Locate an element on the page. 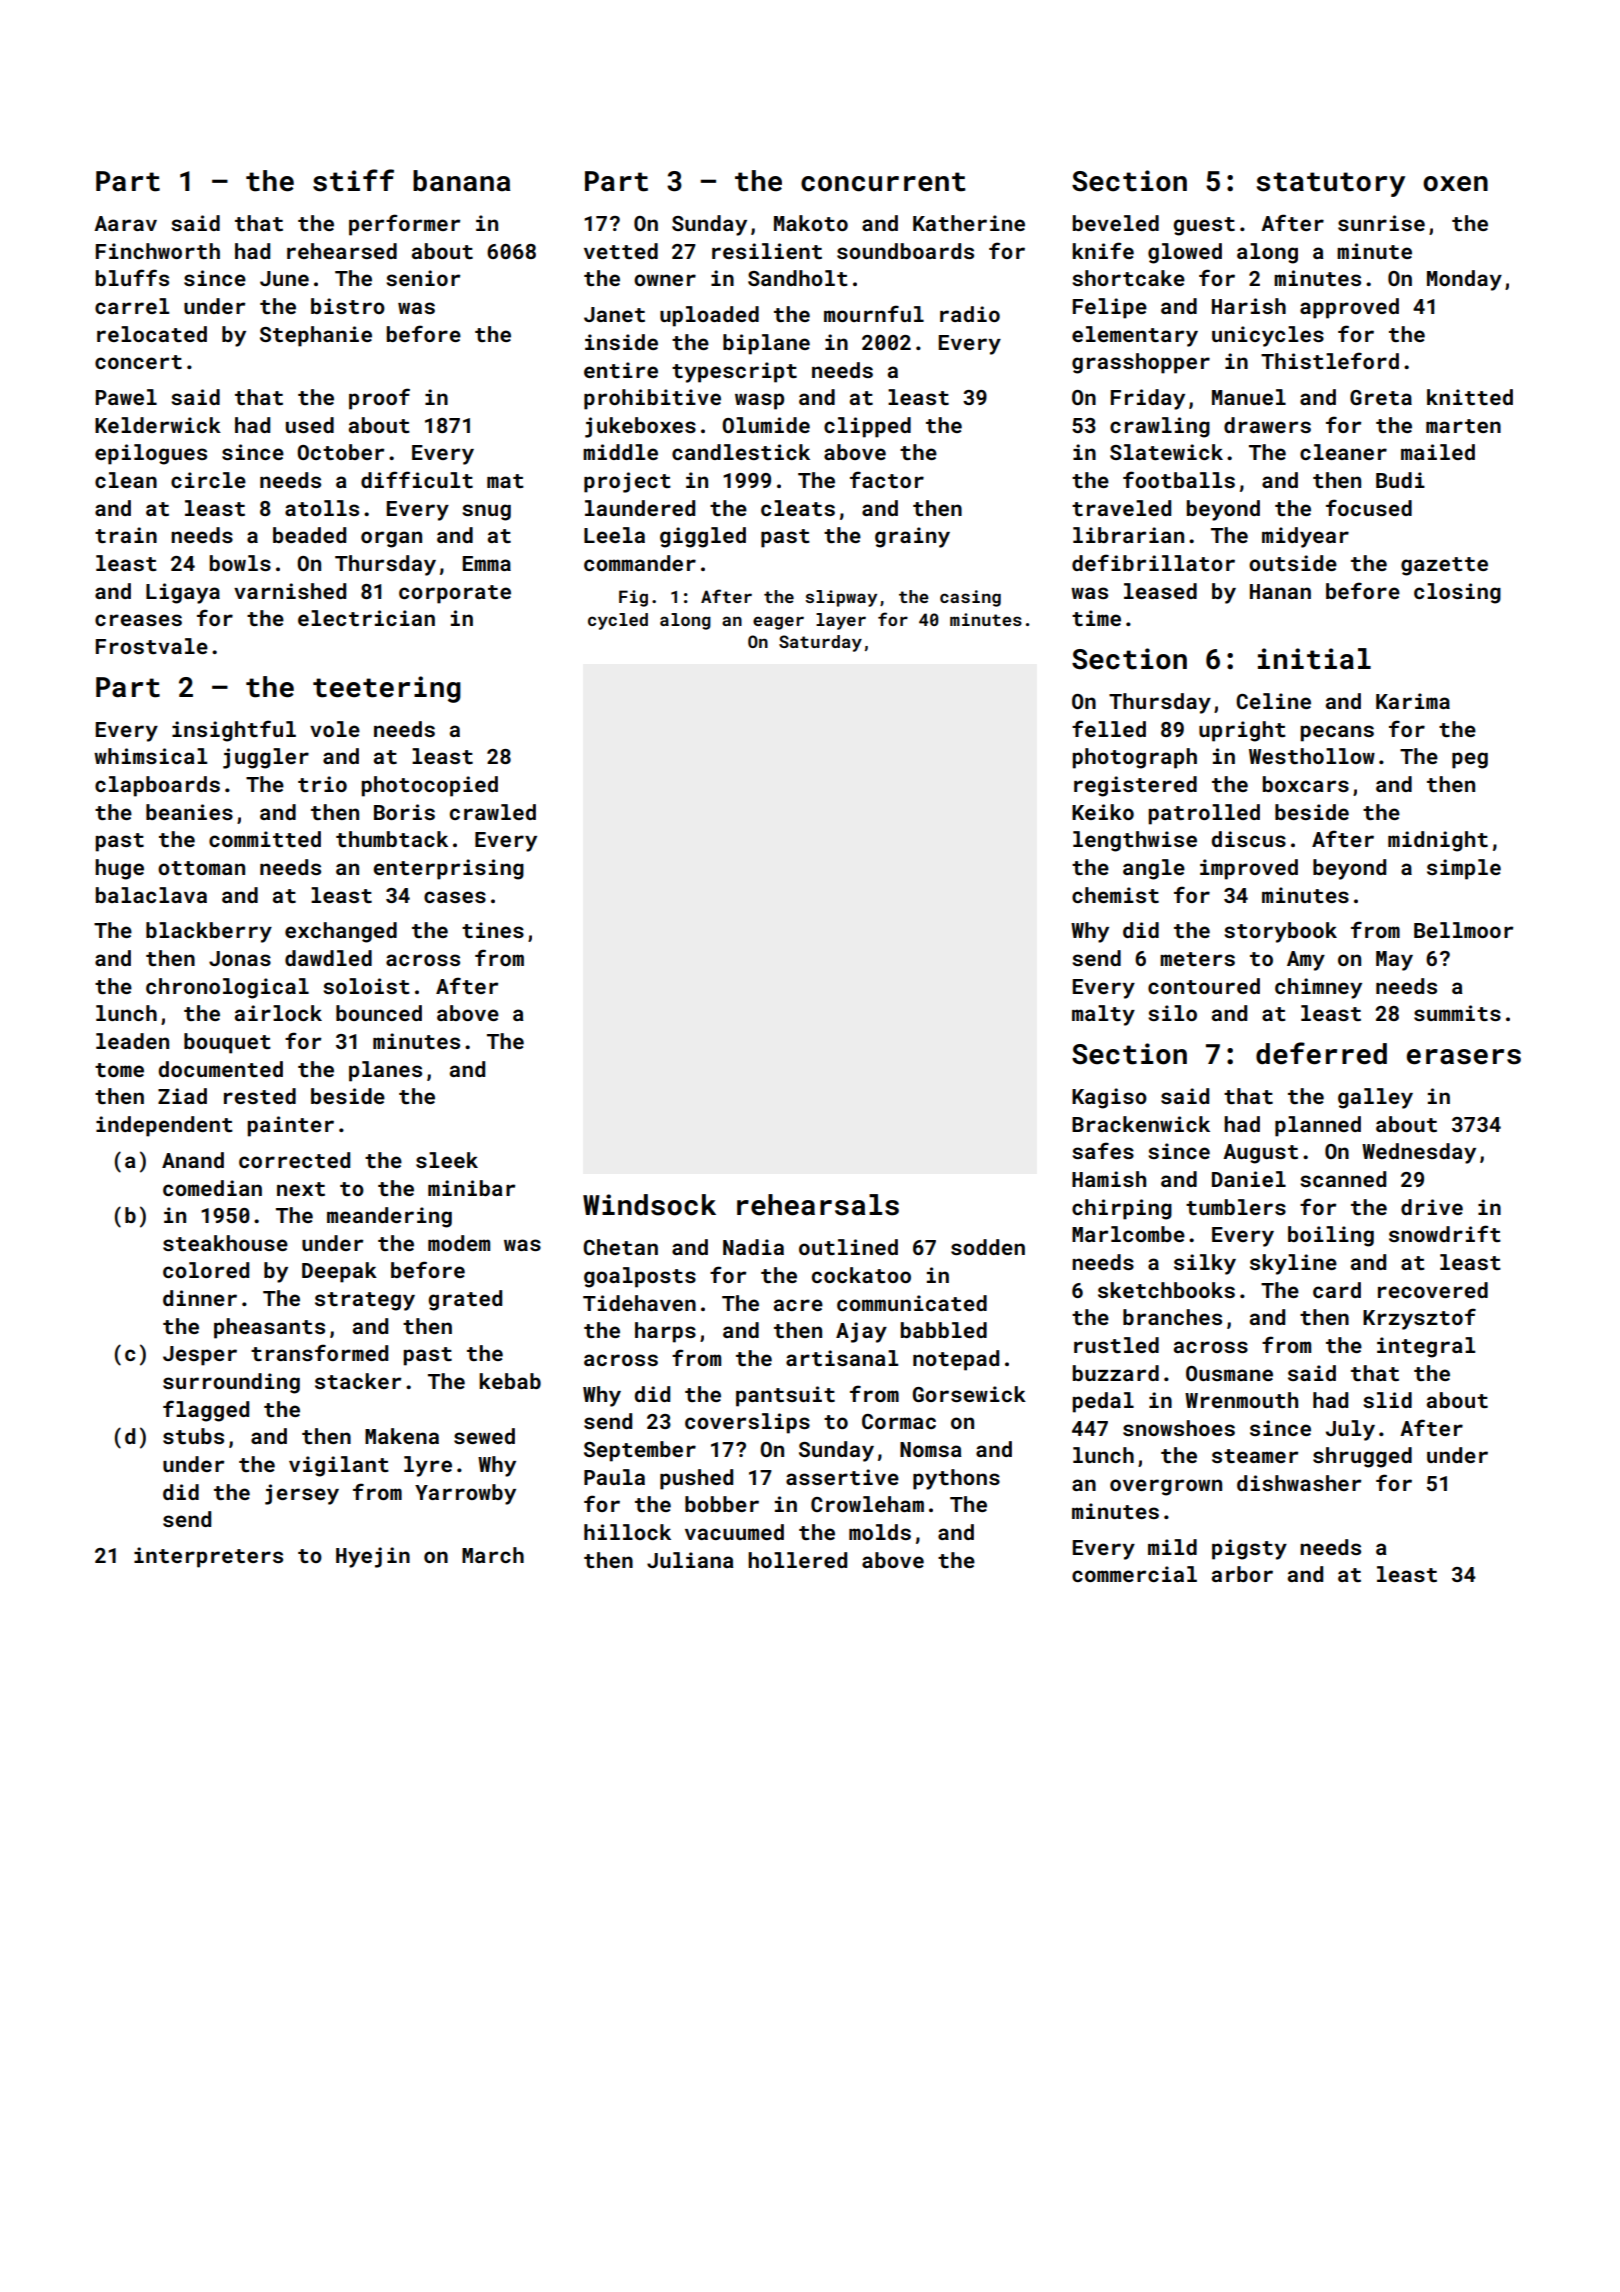  Ziad is located at coordinates (182, 1096).
